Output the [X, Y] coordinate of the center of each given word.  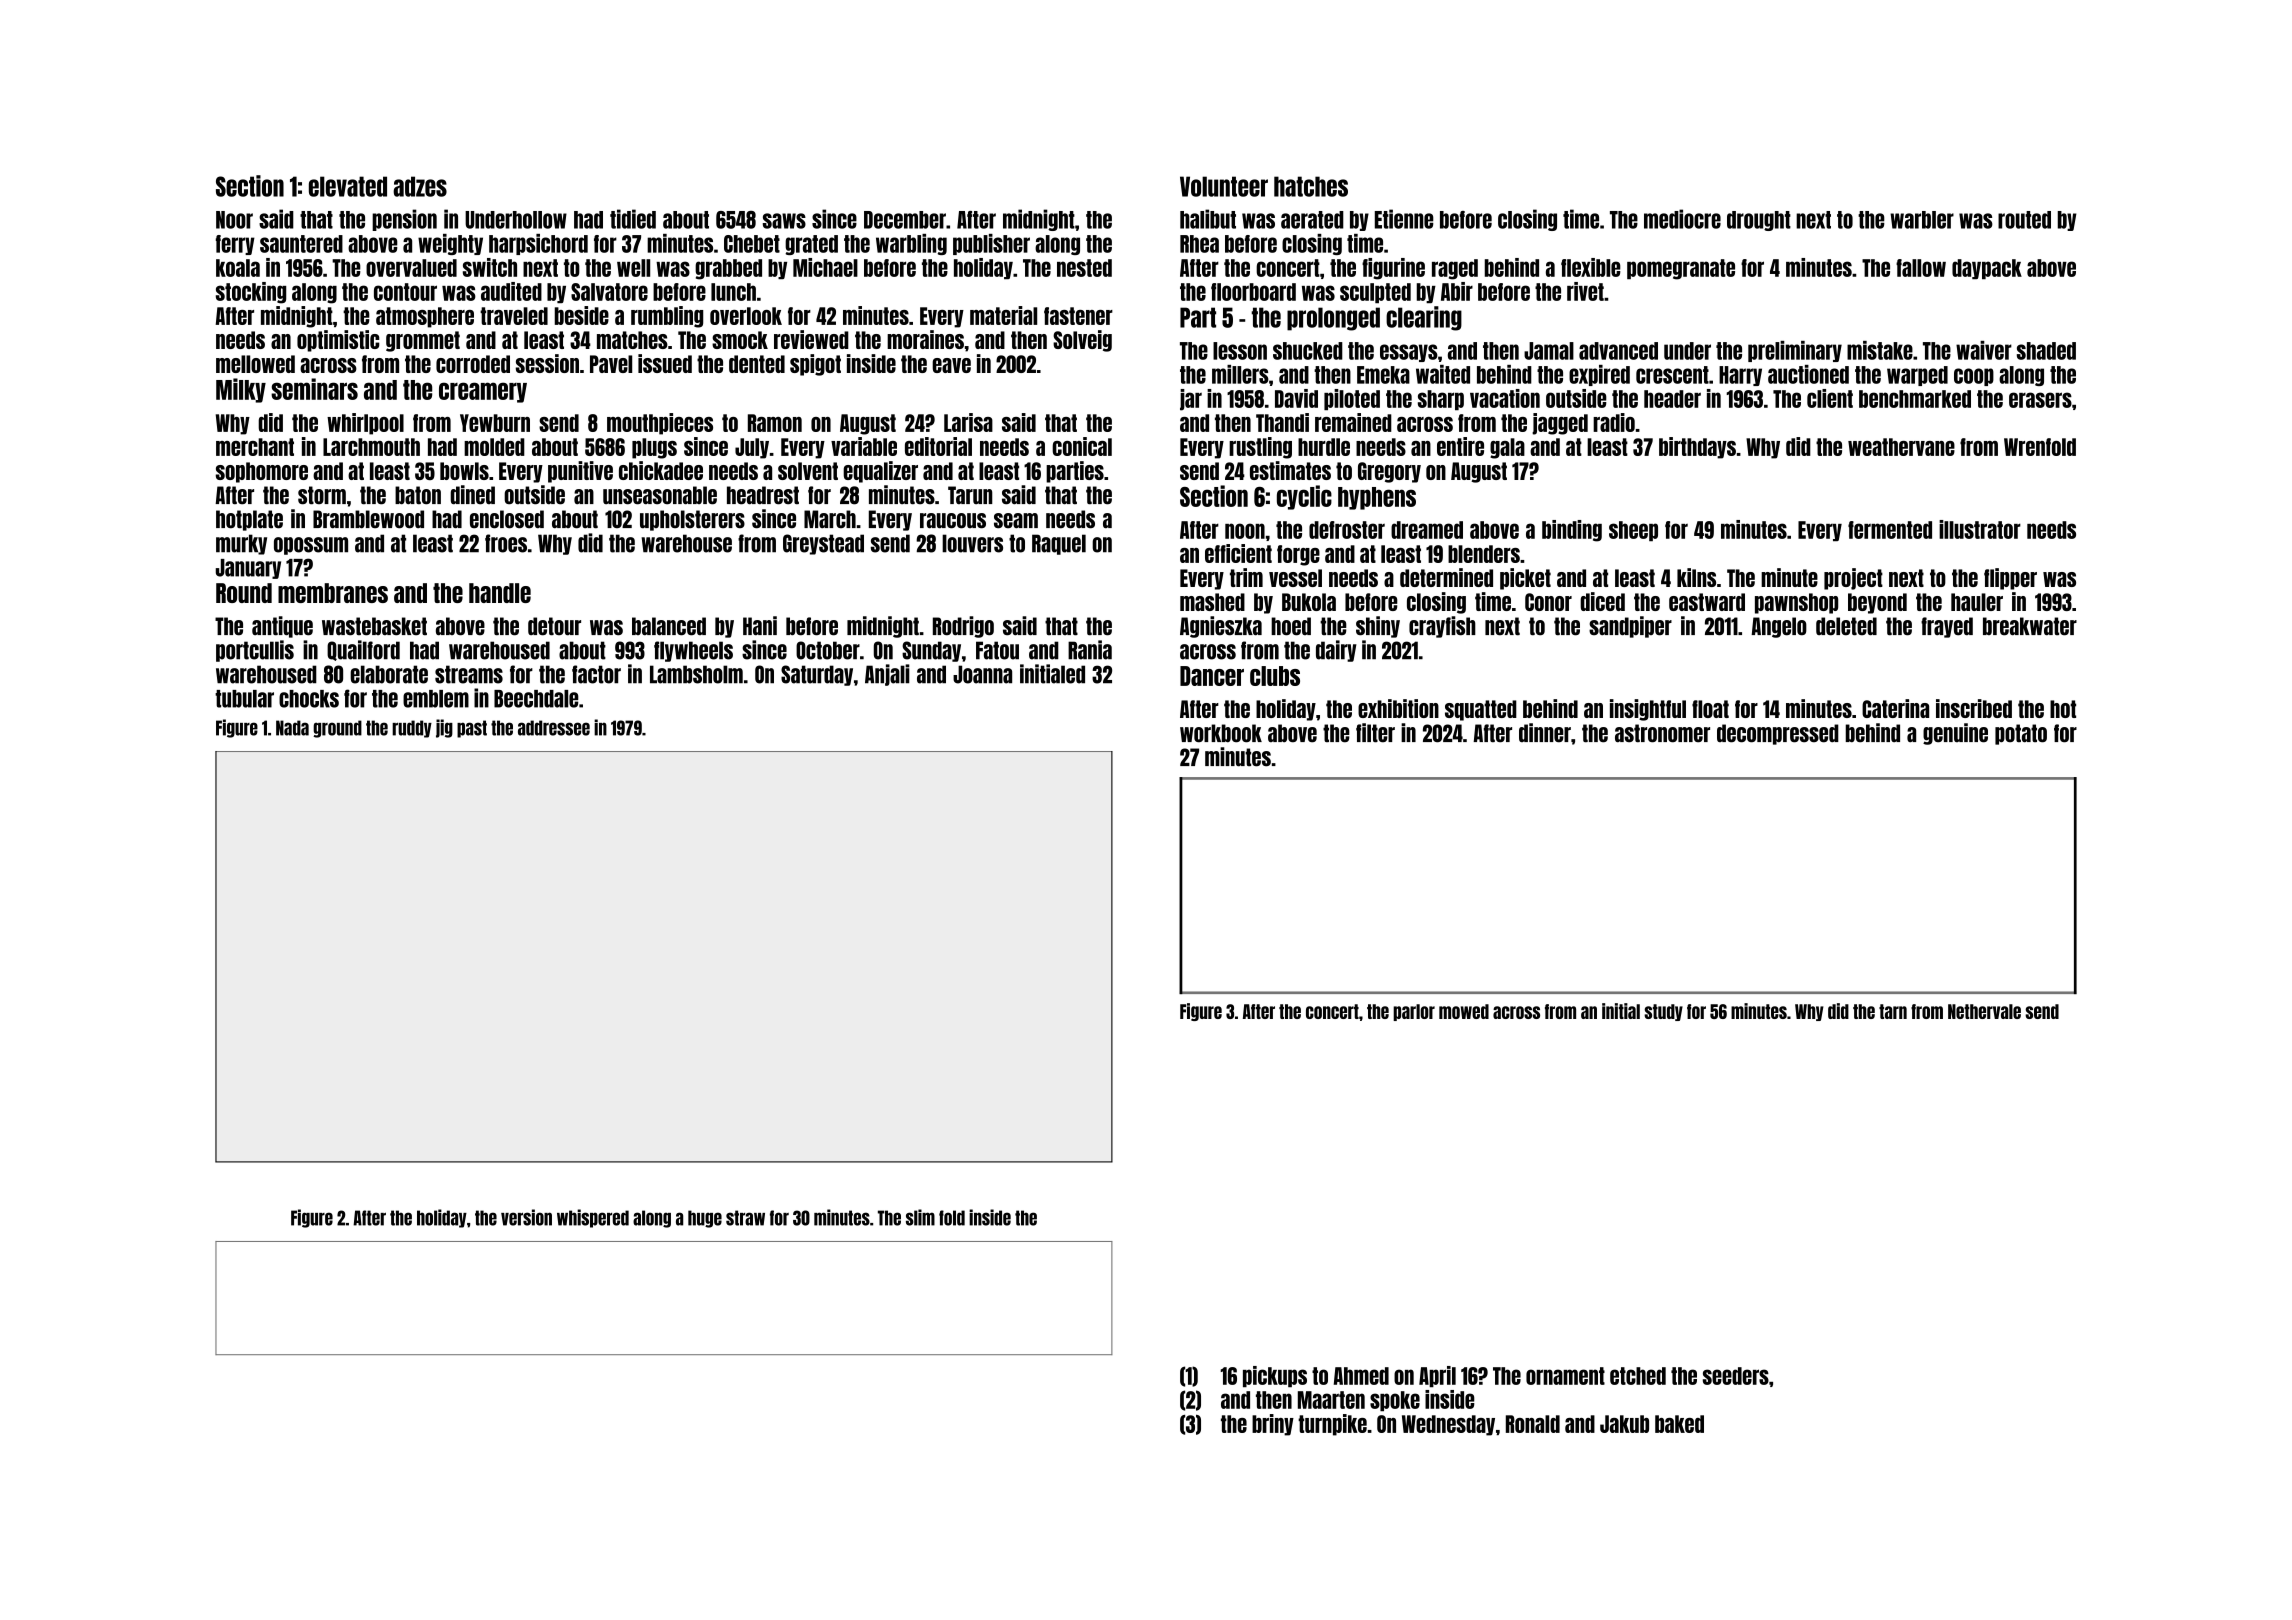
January [248, 569]
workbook [1221, 733]
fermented [1890, 530]
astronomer [1662, 733]
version [526, 1217]
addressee [554, 728]
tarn [1893, 1011]
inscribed [1974, 708]
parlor [1414, 1012]
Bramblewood [368, 519]
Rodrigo [963, 627]
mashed [1212, 602]
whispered [593, 1218]
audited [511, 291]
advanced [1618, 351]
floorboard [1253, 292]
